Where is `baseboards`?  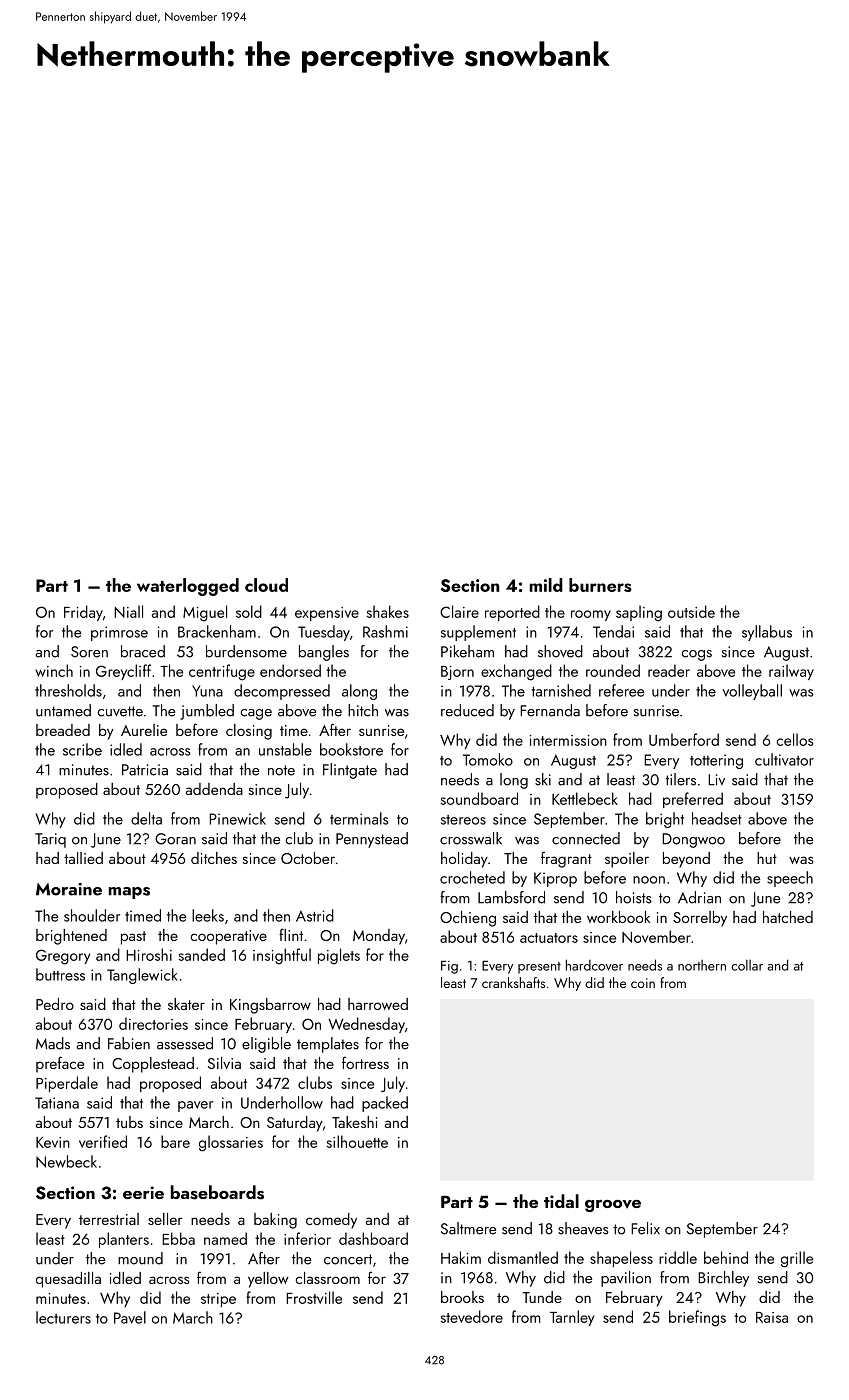
baseboards is located at coordinates (217, 1192).
